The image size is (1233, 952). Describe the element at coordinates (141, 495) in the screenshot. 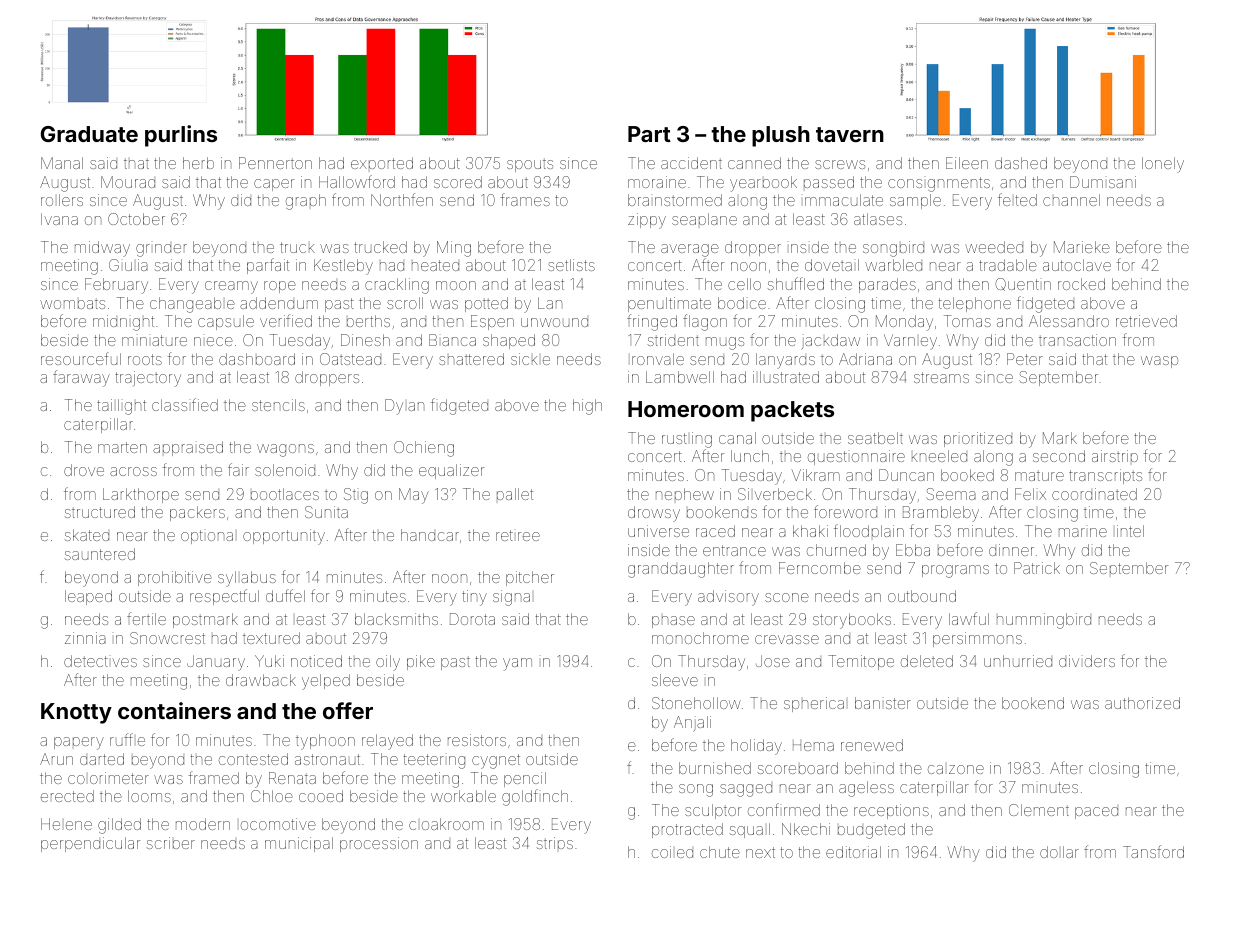

I see `Larkthorpe` at that location.
